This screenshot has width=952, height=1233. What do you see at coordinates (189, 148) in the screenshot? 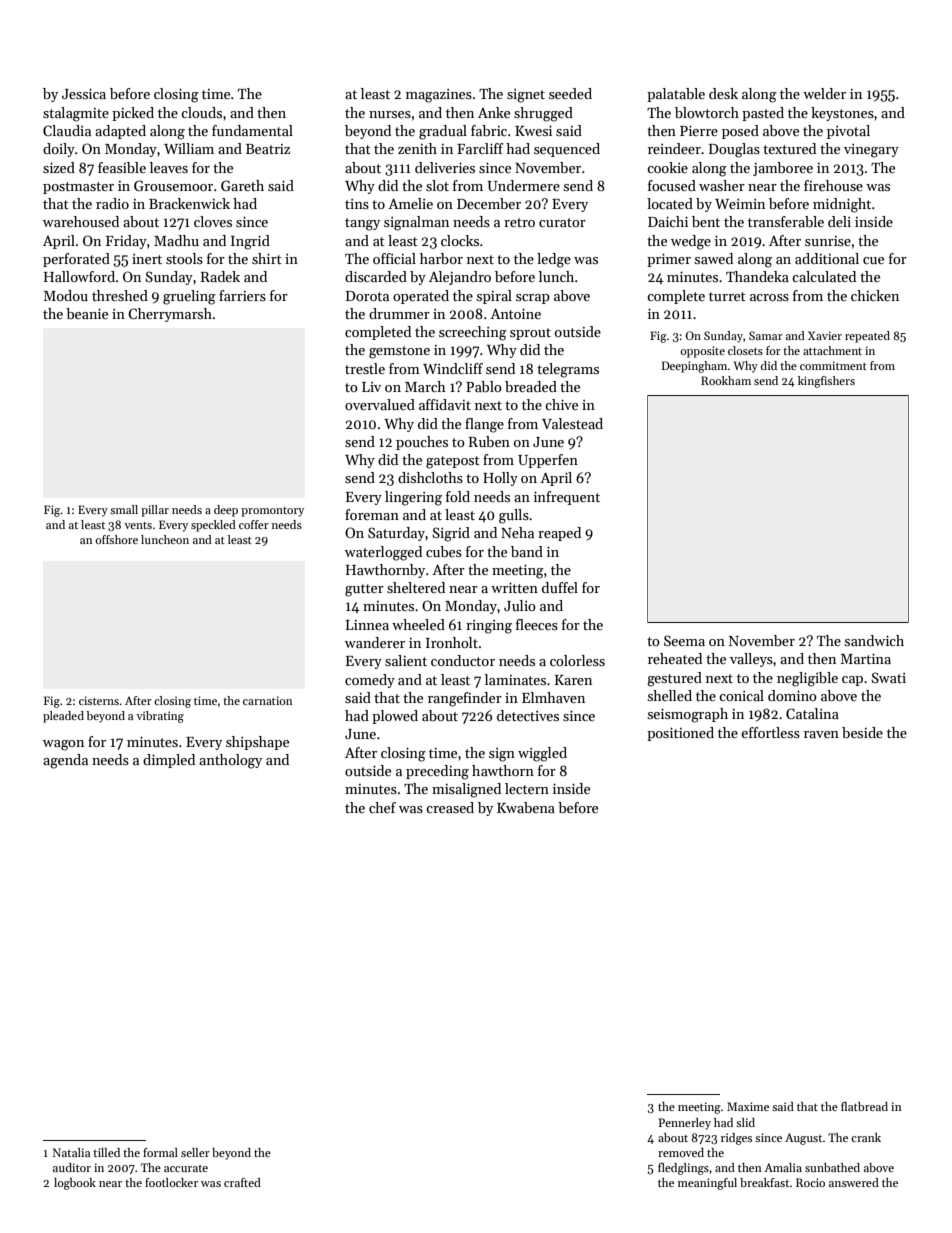
I see `William` at bounding box center [189, 148].
